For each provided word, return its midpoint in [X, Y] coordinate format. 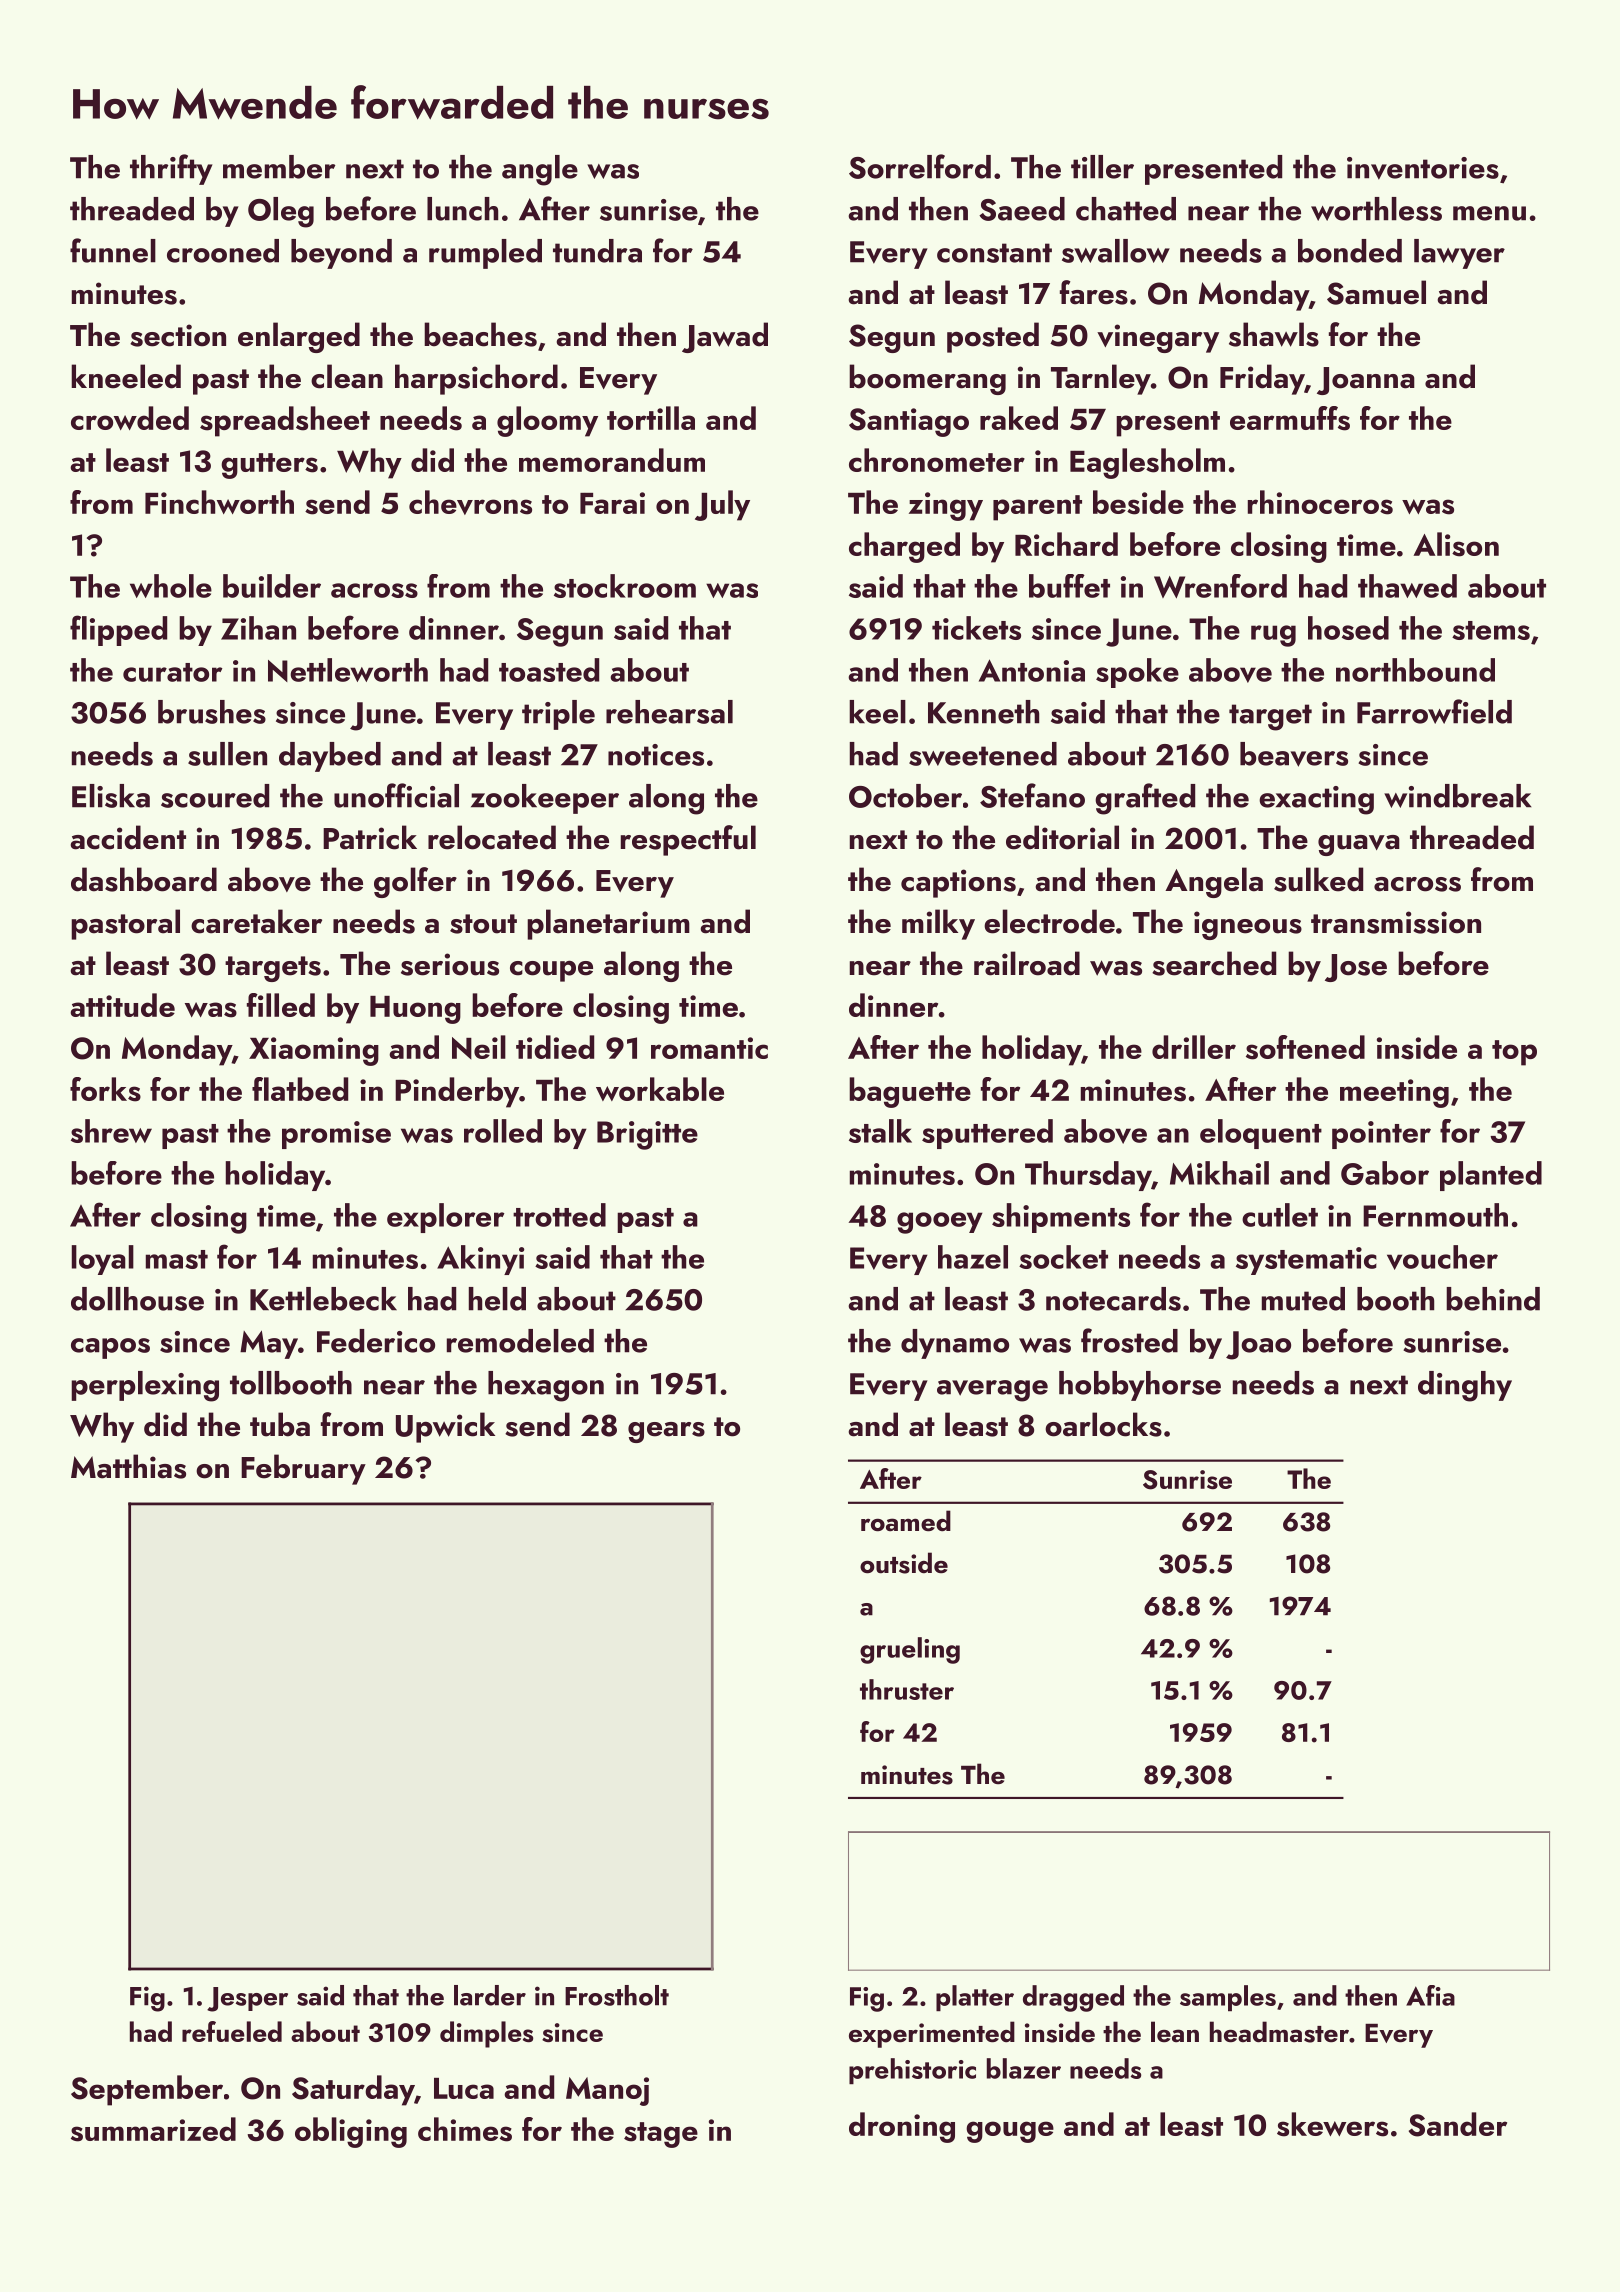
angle [540, 170]
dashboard [144, 879]
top [1514, 1053]
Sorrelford [920, 166]
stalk [880, 1131]
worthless [1376, 209]
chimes [465, 2129]
